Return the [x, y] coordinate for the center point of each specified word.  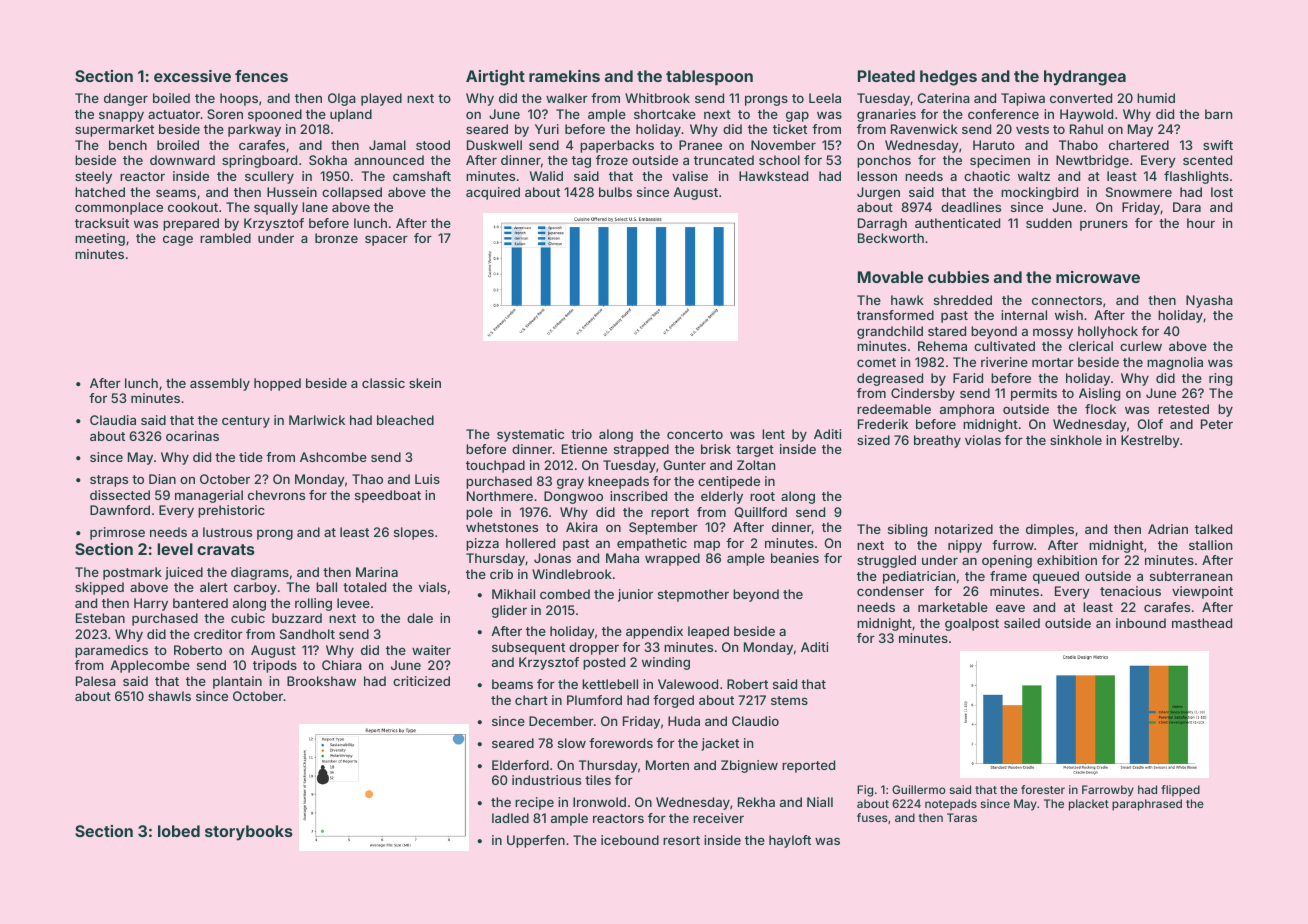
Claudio [755, 721]
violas [983, 440]
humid [1156, 98]
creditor [218, 634]
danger [126, 99]
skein [425, 383]
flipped [1180, 791]
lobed [179, 831]
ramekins [564, 76]
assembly [220, 384]
